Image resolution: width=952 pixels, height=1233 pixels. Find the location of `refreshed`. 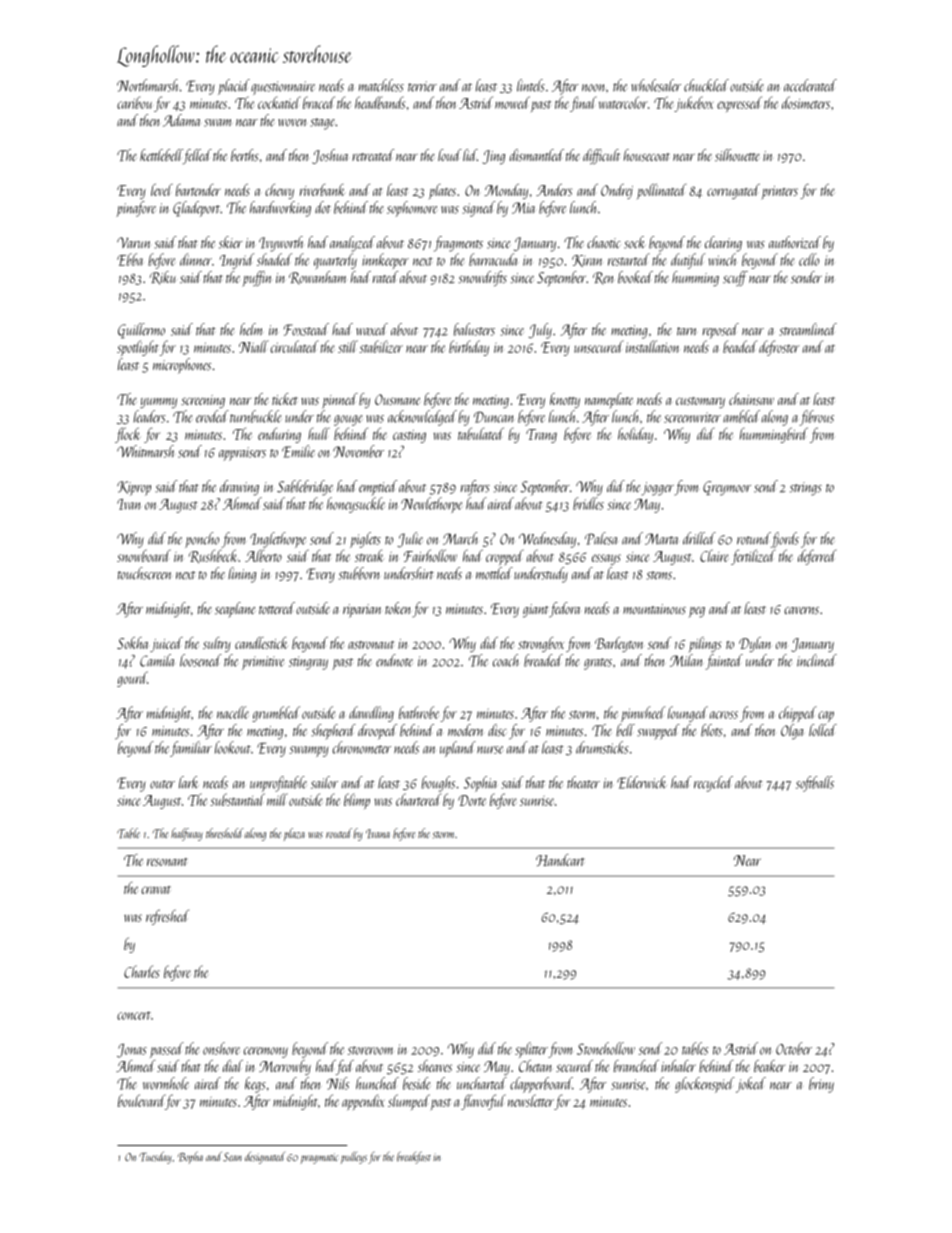

refreshed is located at coordinates (167, 917).
